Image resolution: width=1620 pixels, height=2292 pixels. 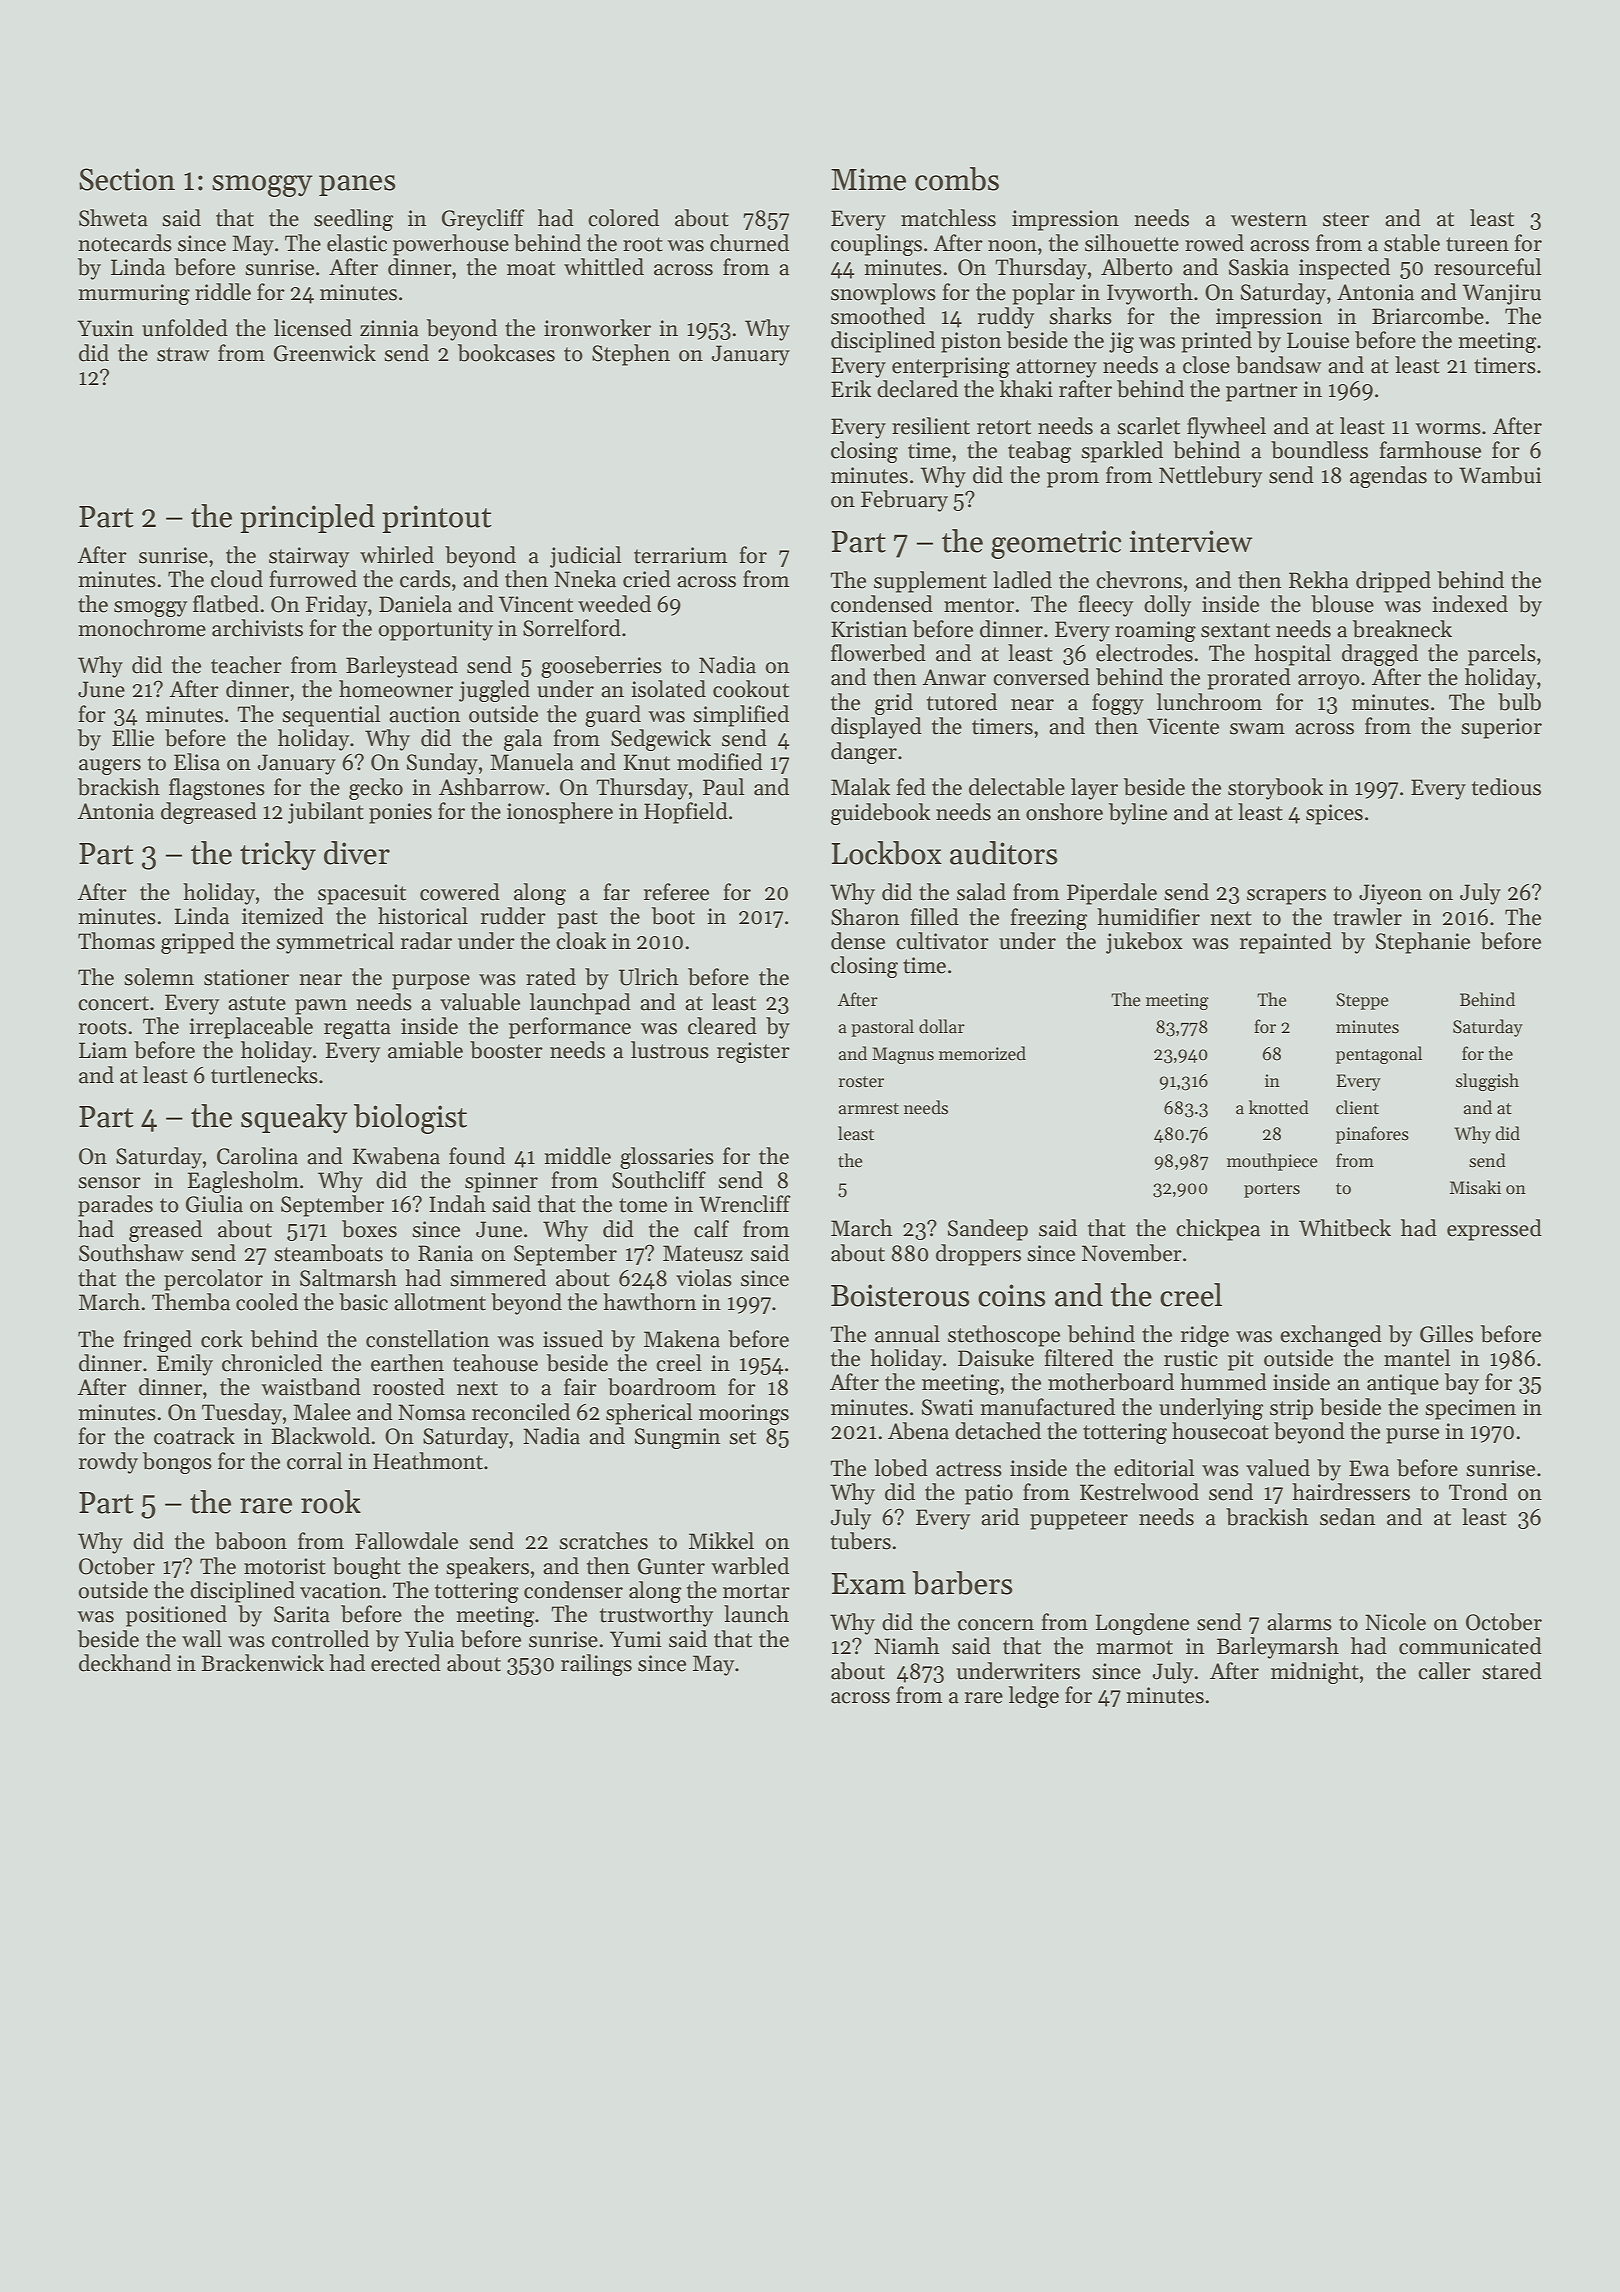 What do you see at coordinates (264, 1075) in the screenshot?
I see `turtlenecks` at bounding box center [264, 1075].
